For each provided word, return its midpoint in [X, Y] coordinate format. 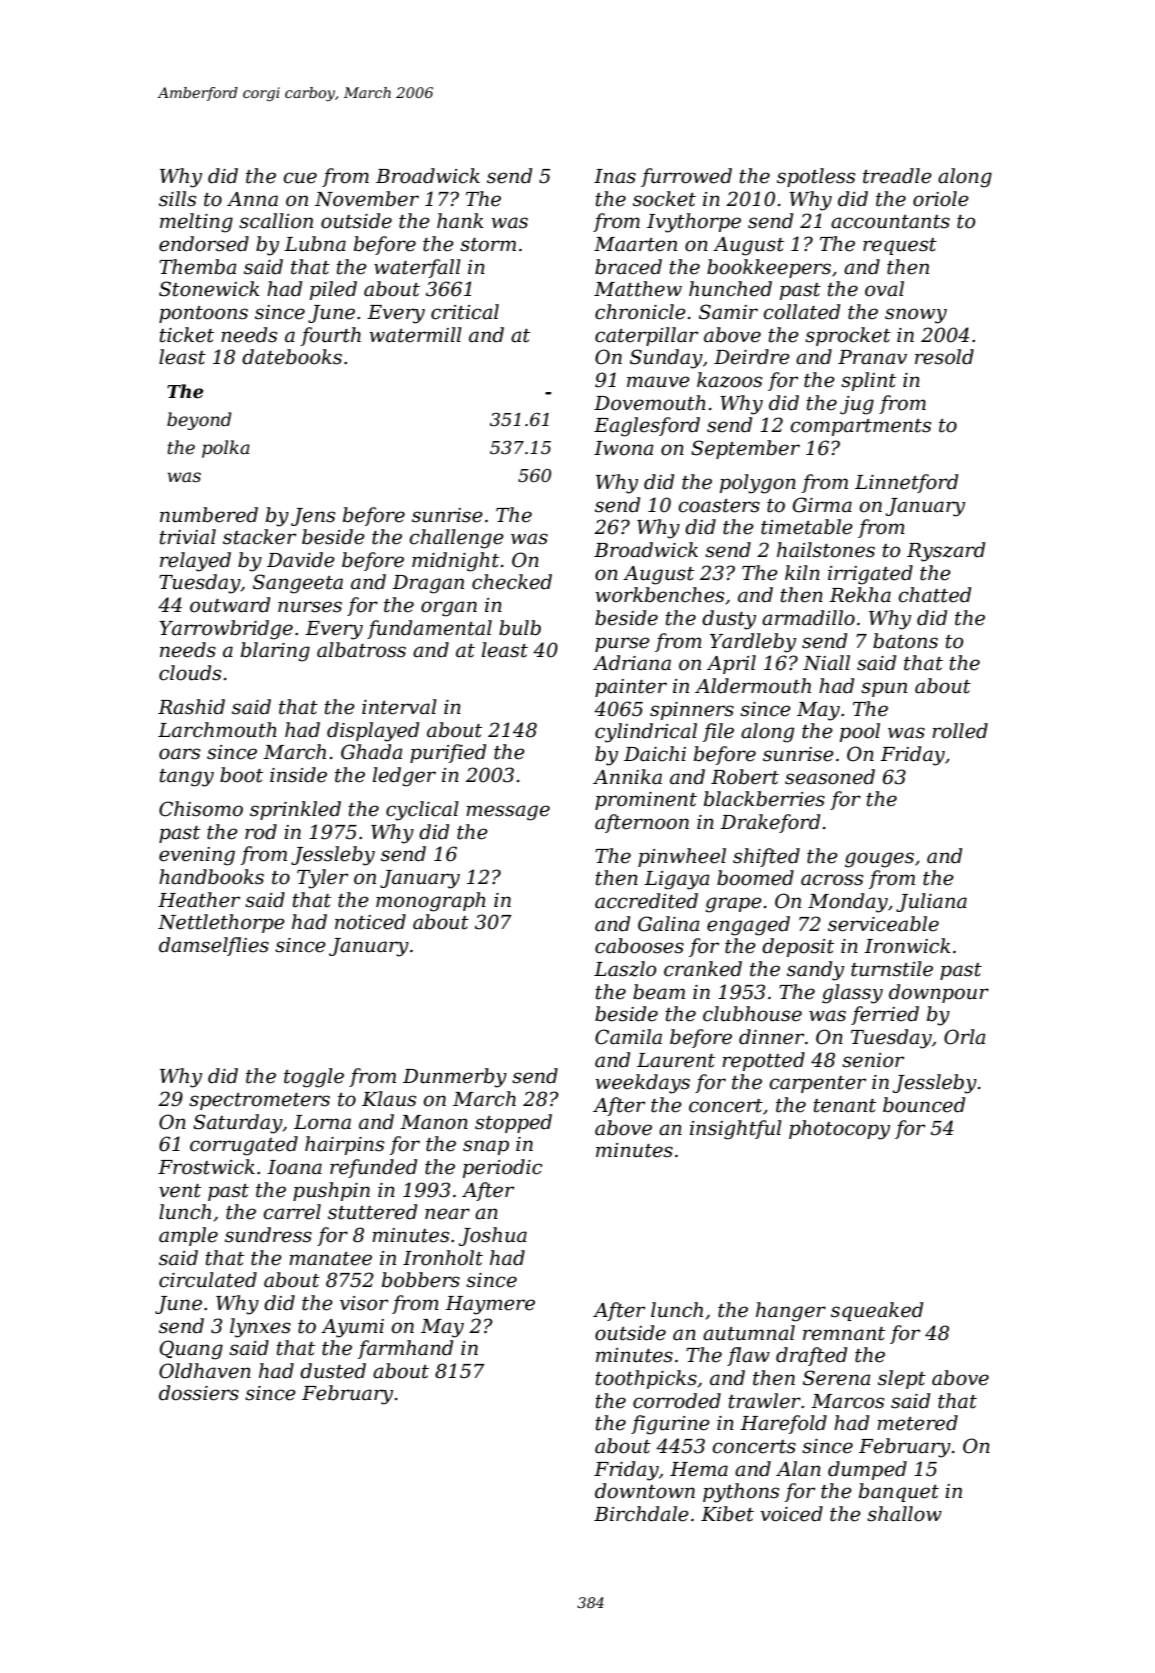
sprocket [848, 336]
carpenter [817, 1084]
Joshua [493, 1236]
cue [300, 178]
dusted [333, 1371]
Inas [615, 176]
